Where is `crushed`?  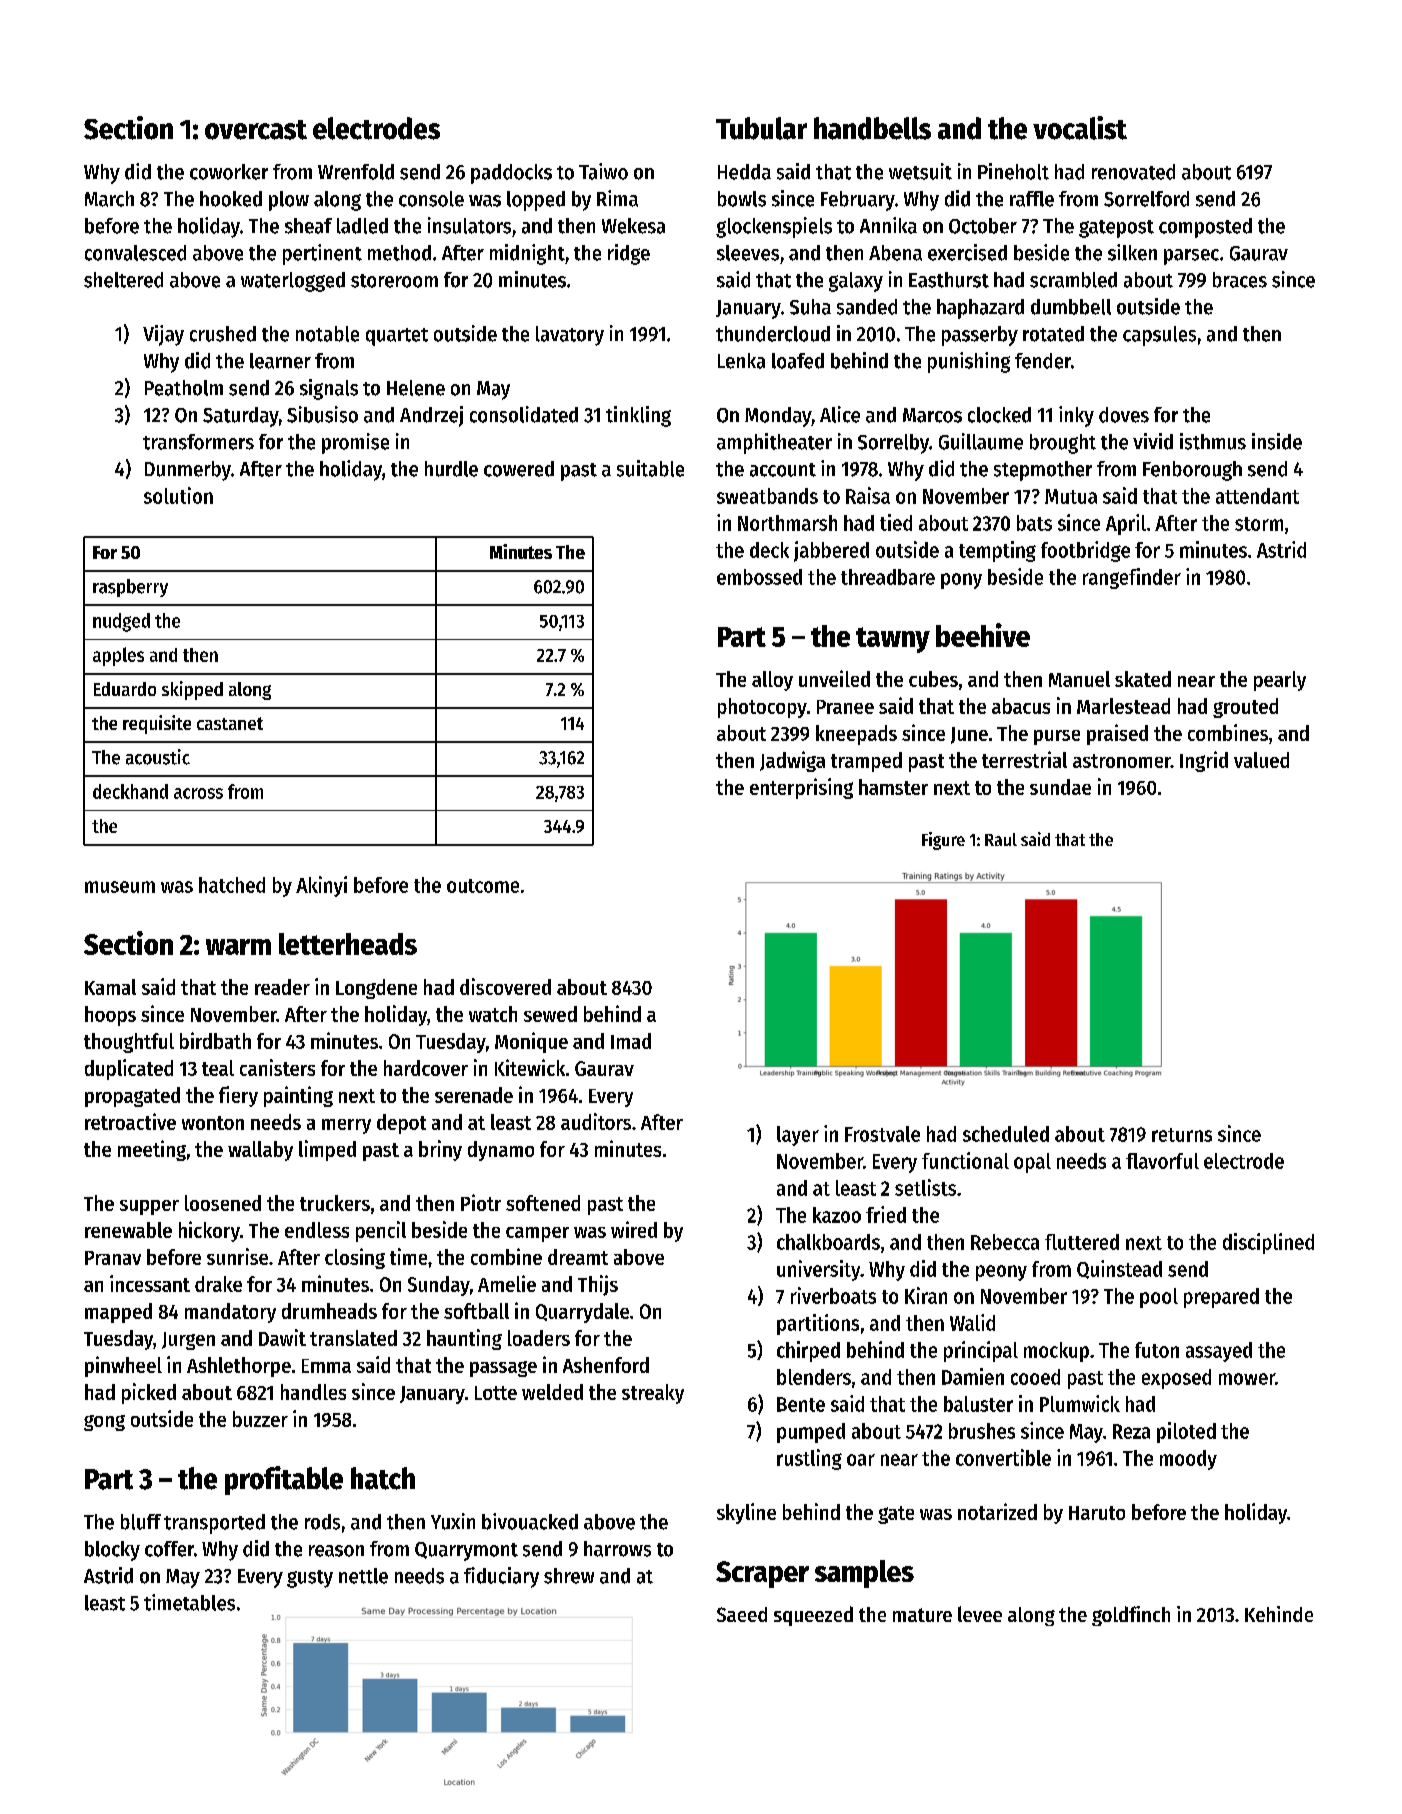 crushed is located at coordinates (223, 334).
